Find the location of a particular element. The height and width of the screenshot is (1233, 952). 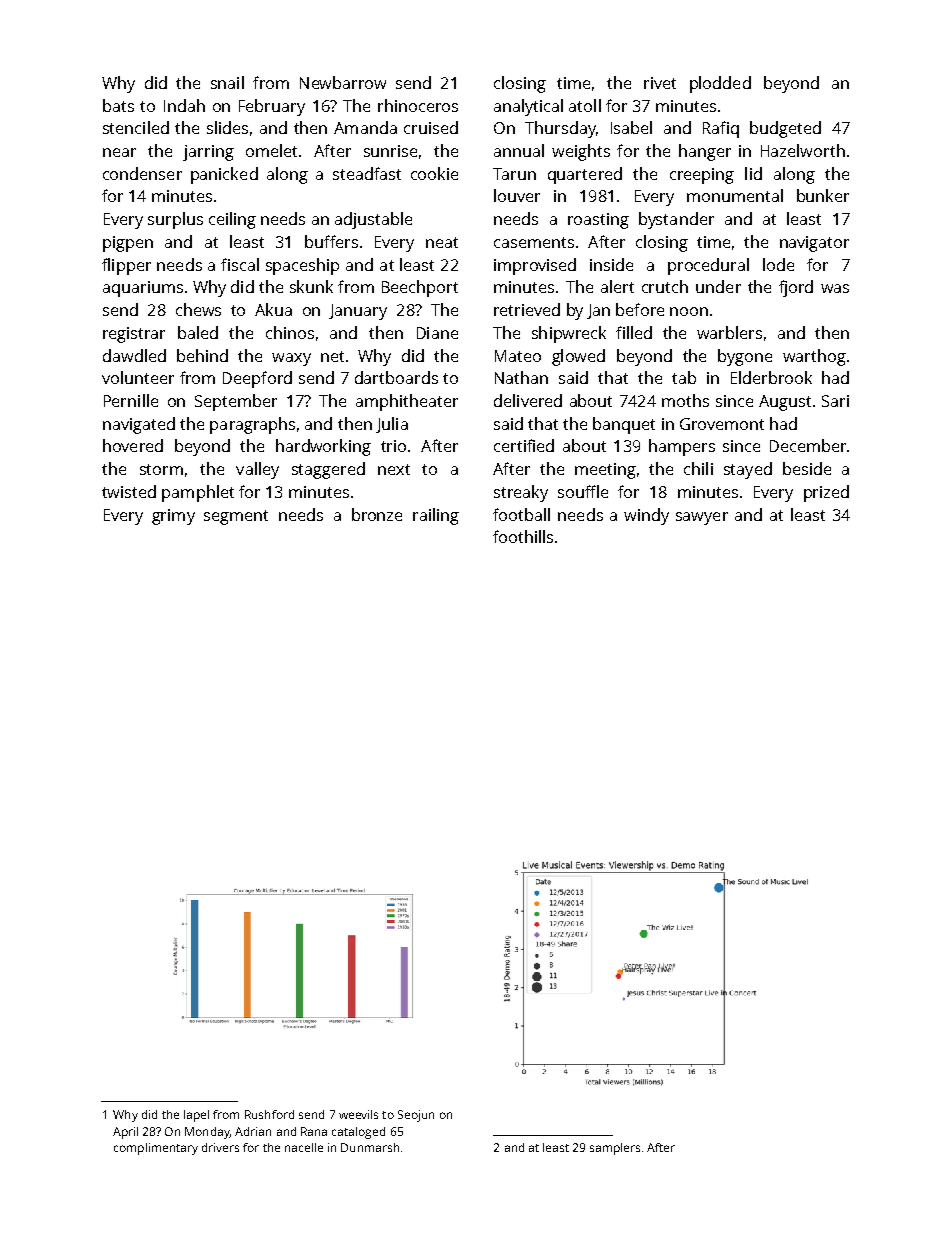

Seojun is located at coordinates (416, 1116).
